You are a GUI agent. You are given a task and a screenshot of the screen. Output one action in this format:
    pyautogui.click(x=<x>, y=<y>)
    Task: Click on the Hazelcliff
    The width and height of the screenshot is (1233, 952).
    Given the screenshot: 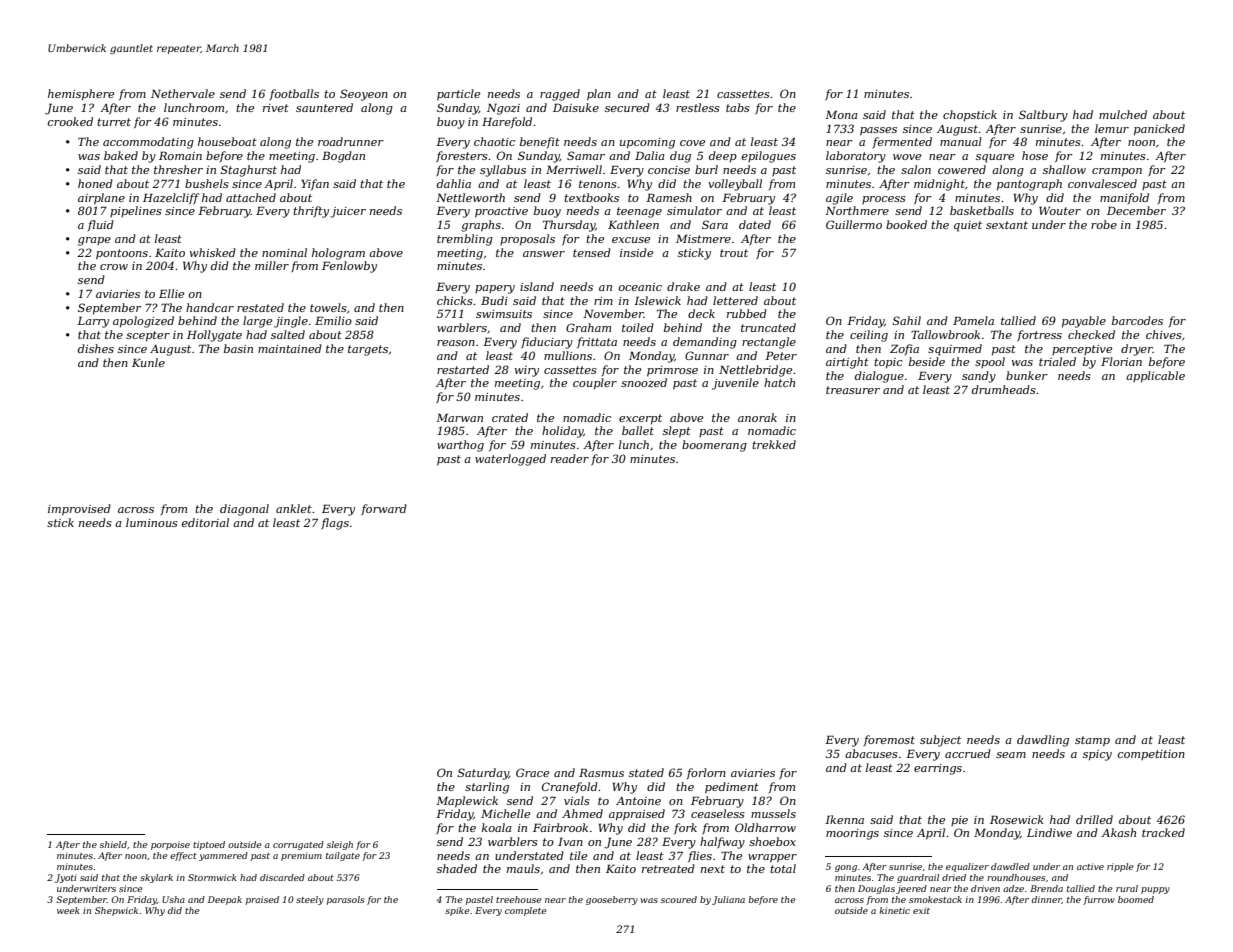 What is the action you would take?
    pyautogui.click(x=171, y=199)
